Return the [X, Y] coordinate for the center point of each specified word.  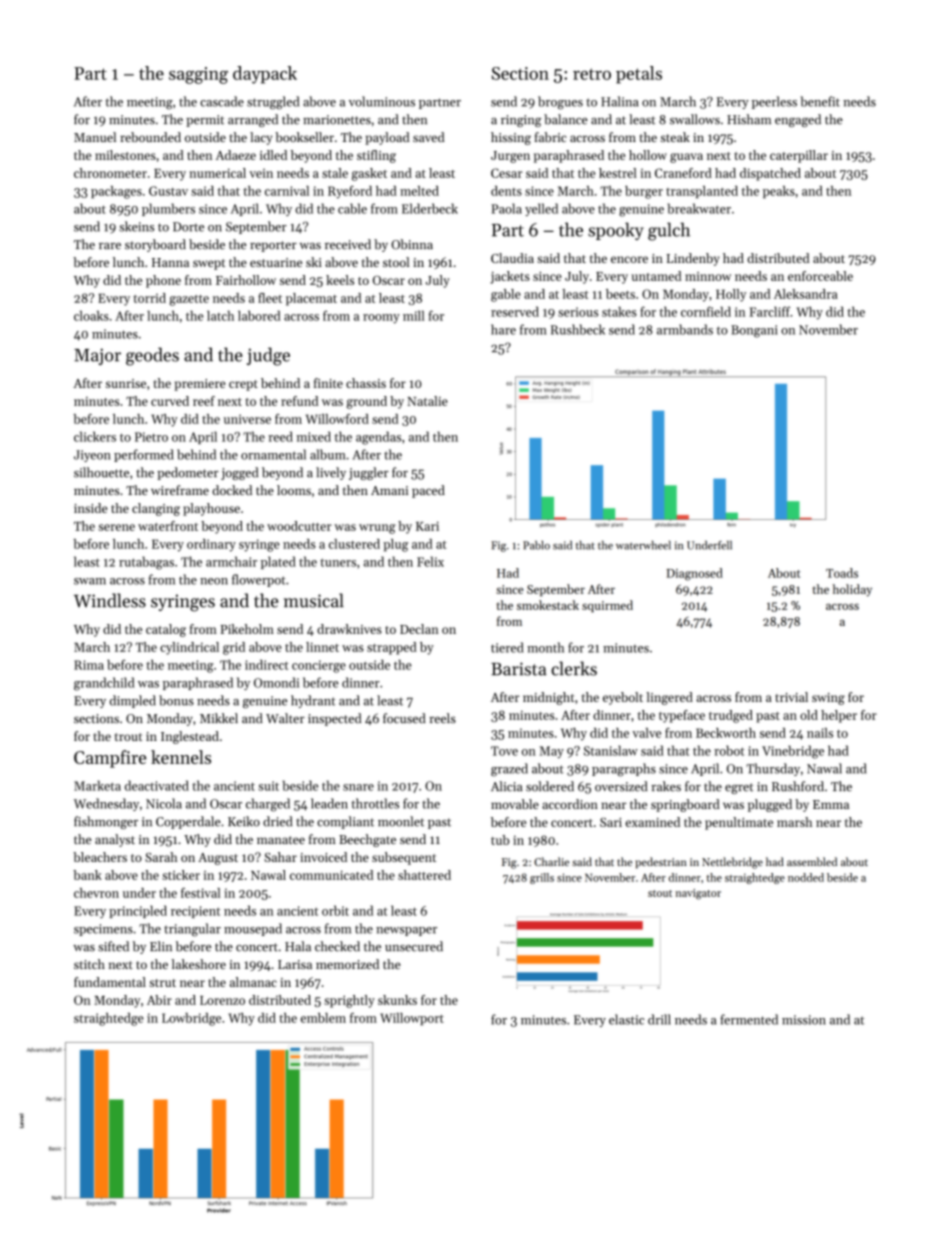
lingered [669, 698]
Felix [430, 561]
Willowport [412, 1019]
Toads [842, 573]
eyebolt [623, 698]
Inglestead [190, 737]
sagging [198, 75]
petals [639, 75]
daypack [265, 75]
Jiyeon [92, 456]
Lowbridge [191, 1019]
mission [804, 1020]
